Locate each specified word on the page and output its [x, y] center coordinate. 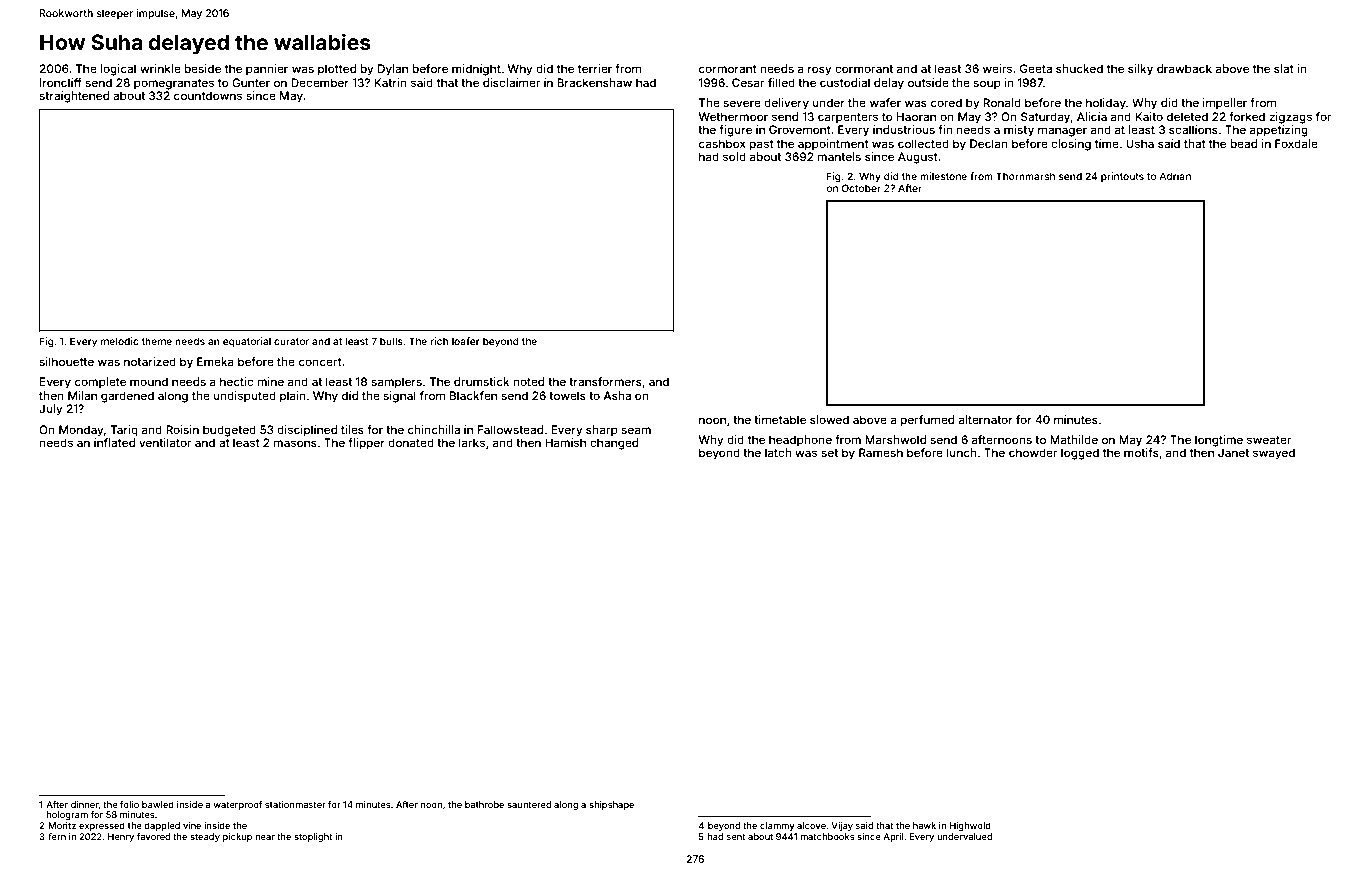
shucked [1079, 68]
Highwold [970, 826]
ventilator [165, 442]
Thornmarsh [1025, 176]
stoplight [313, 837]
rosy [819, 71]
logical [118, 70]
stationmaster [295, 804]
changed [614, 444]
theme [157, 341]
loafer [466, 341]
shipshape [611, 805]
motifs [1141, 452]
